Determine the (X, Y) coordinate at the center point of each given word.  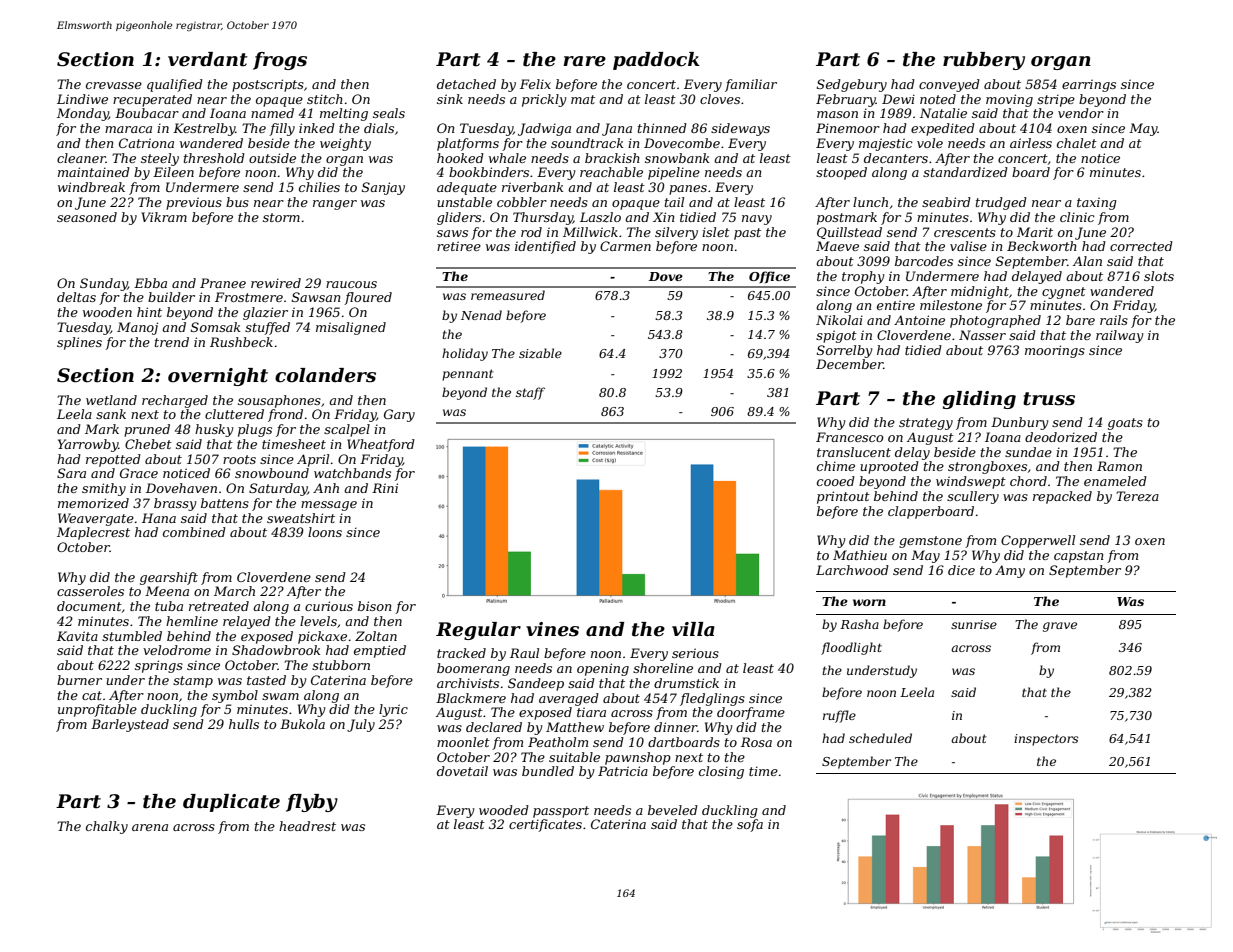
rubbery (984, 61)
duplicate (231, 803)
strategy (926, 424)
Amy (1010, 571)
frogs (280, 61)
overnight (218, 377)
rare (584, 61)
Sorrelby (845, 351)
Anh (326, 488)
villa (693, 629)
